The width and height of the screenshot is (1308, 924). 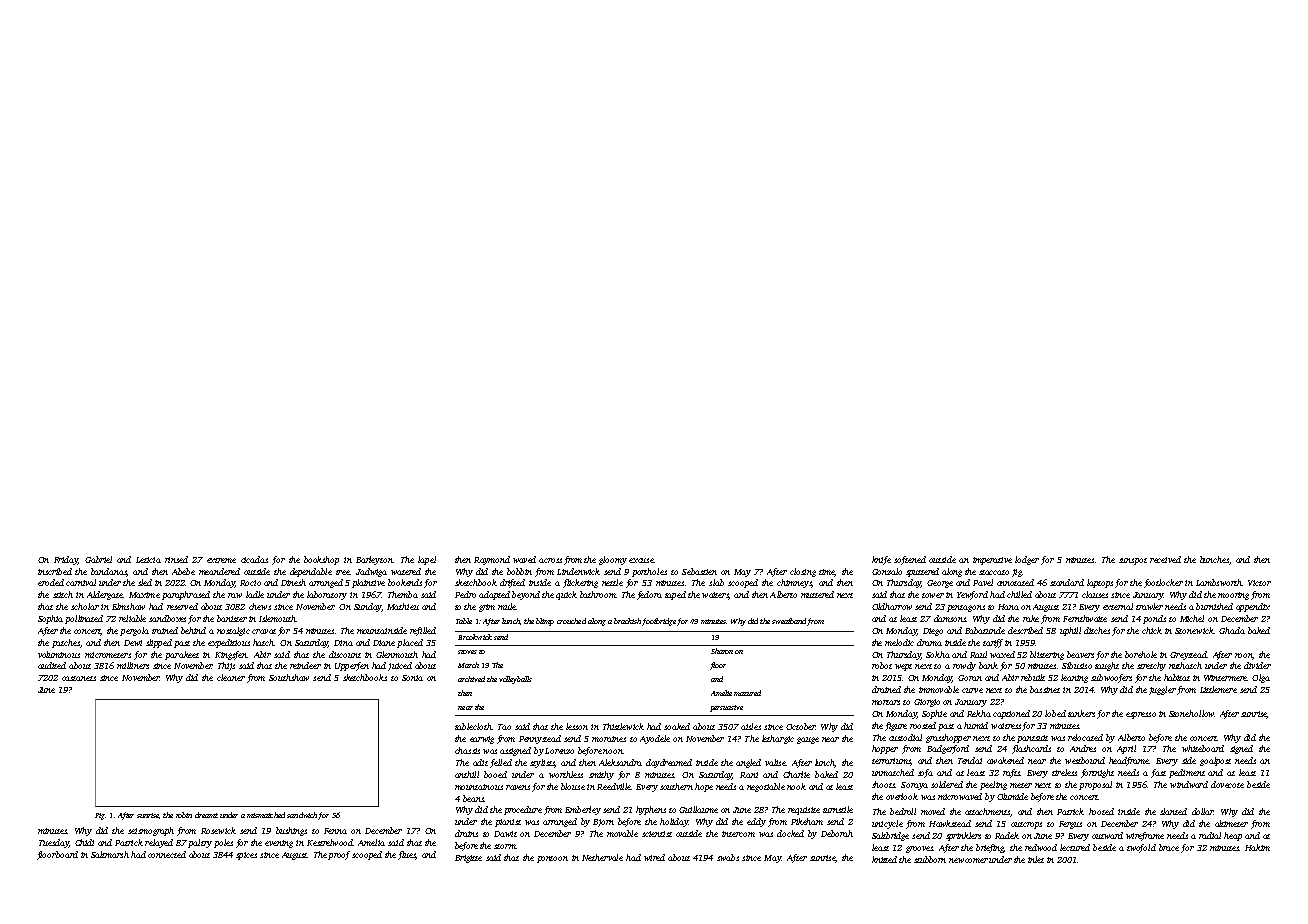 I want to click on inlet, so click(x=1036, y=859).
